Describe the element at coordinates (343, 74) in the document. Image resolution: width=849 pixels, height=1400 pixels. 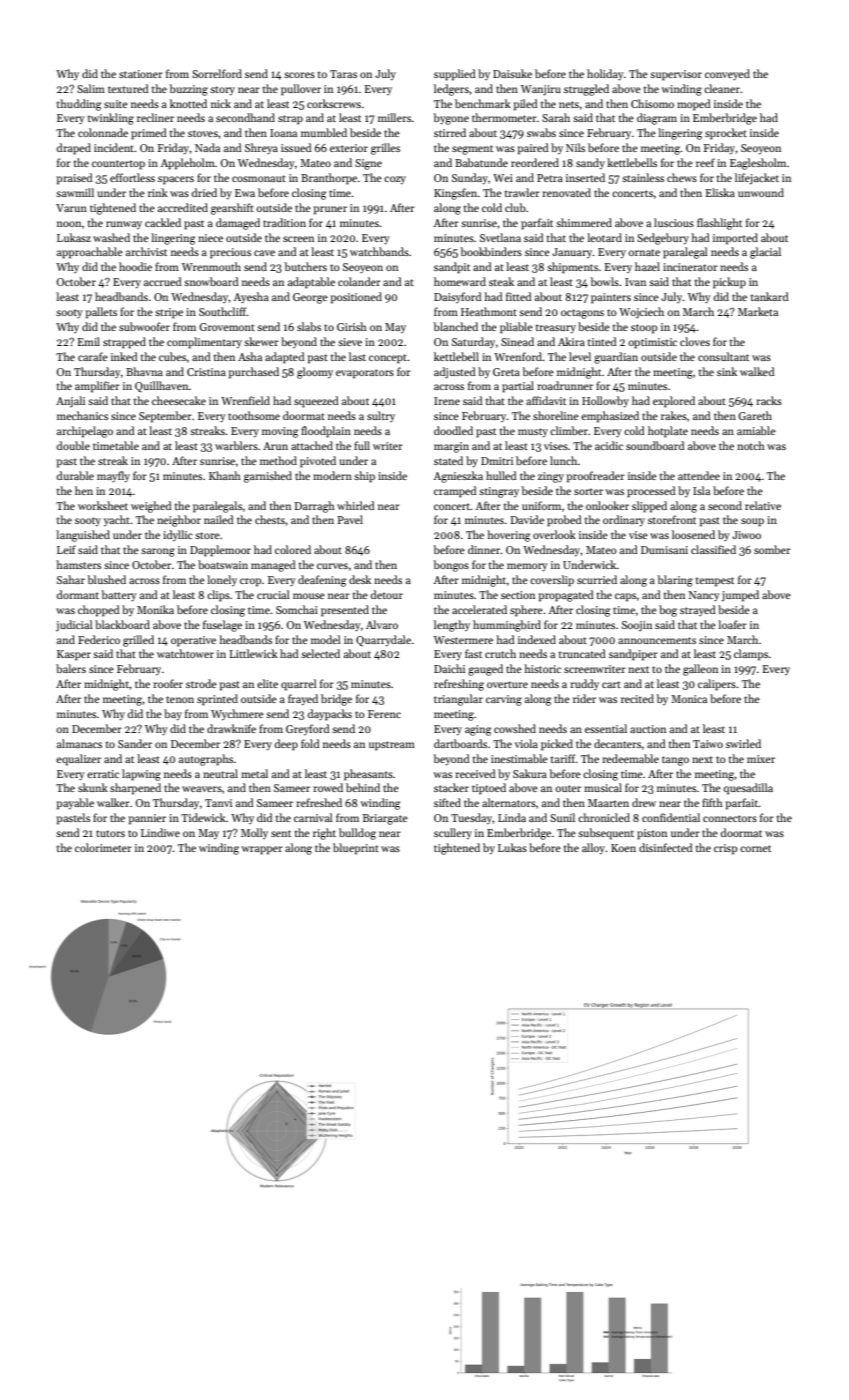
I see `Taras` at that location.
